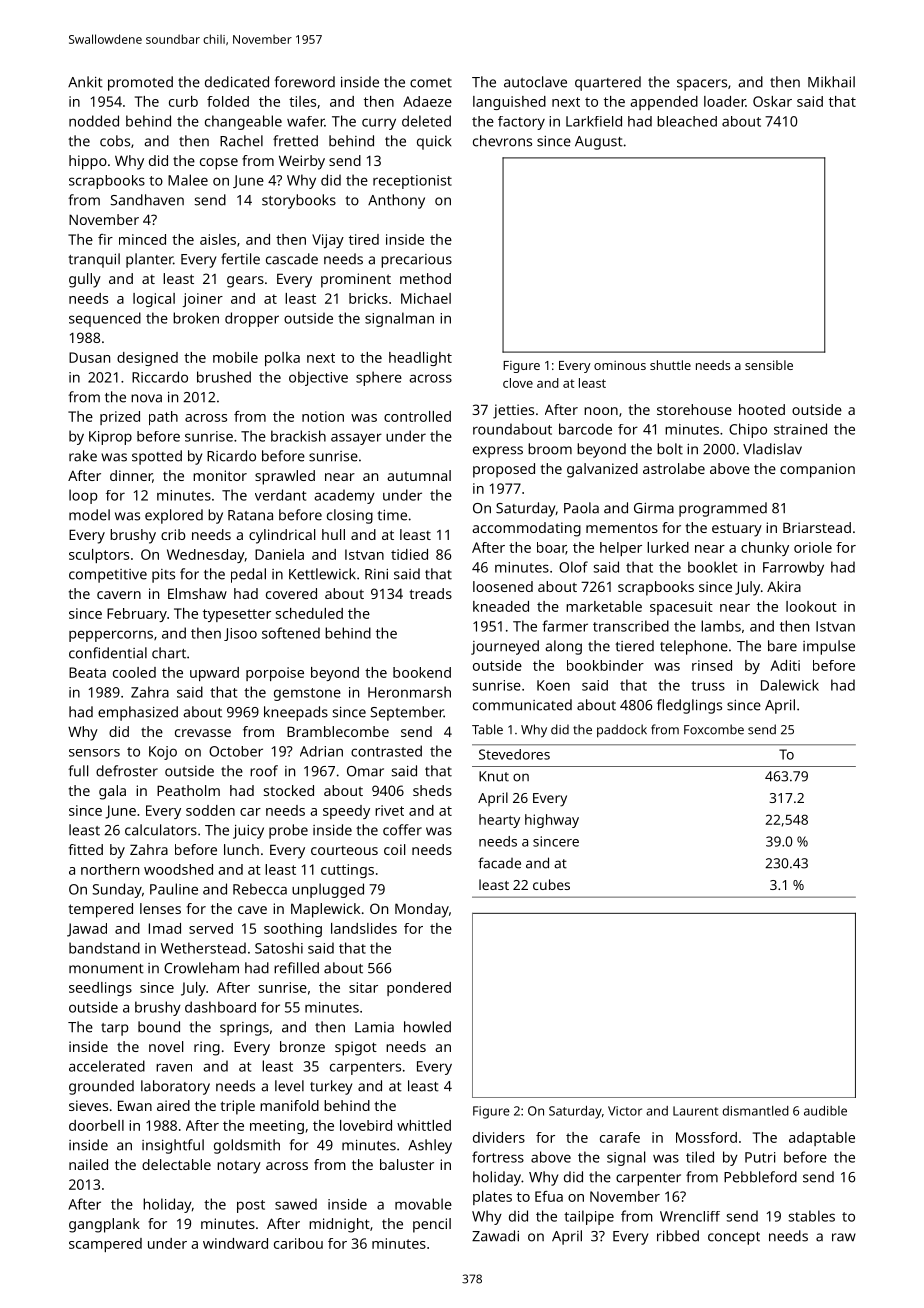 The height and width of the page is (1308, 924). What do you see at coordinates (142, 239) in the page?
I see `minced` at bounding box center [142, 239].
